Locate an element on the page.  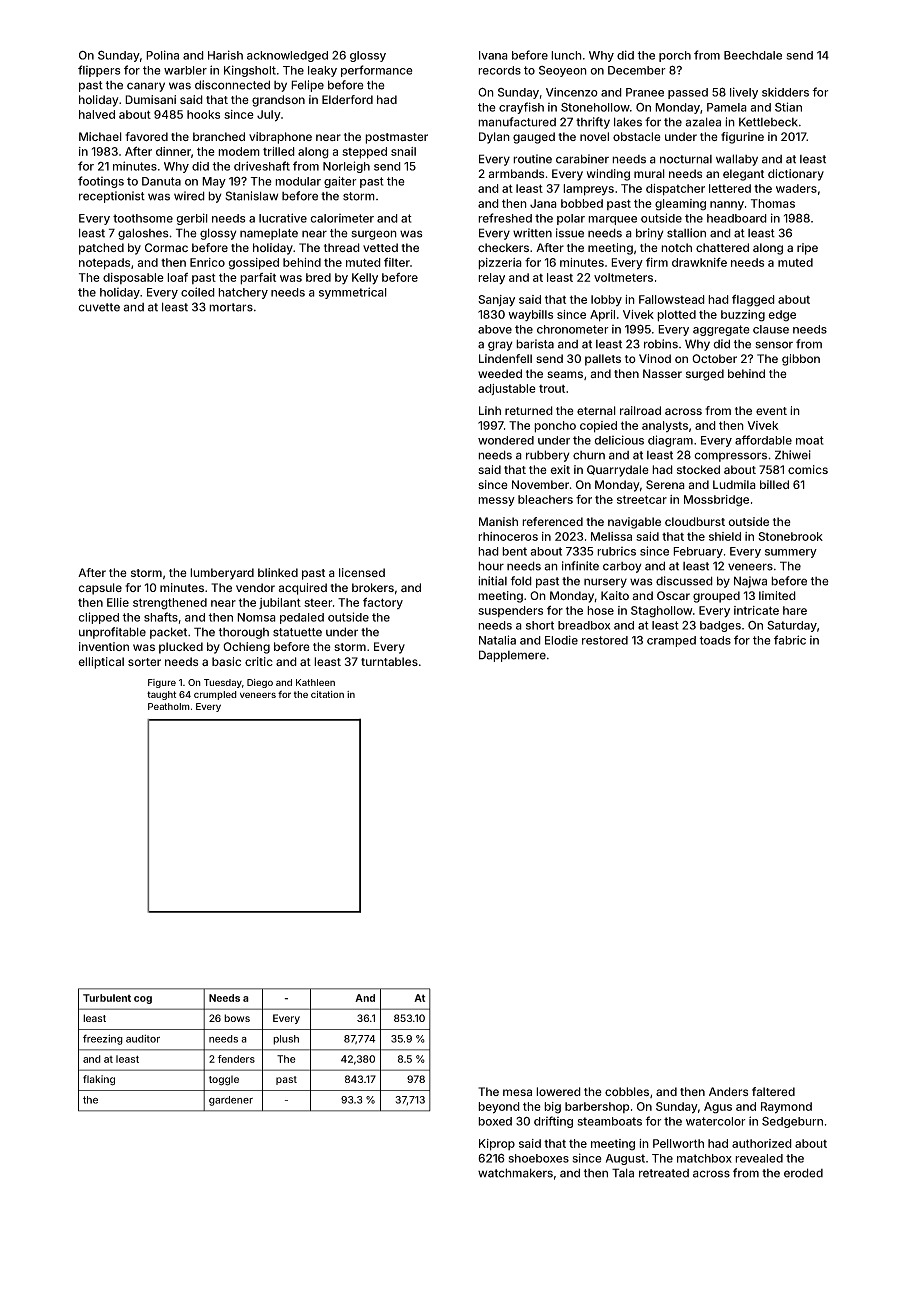
Serena is located at coordinates (665, 485).
